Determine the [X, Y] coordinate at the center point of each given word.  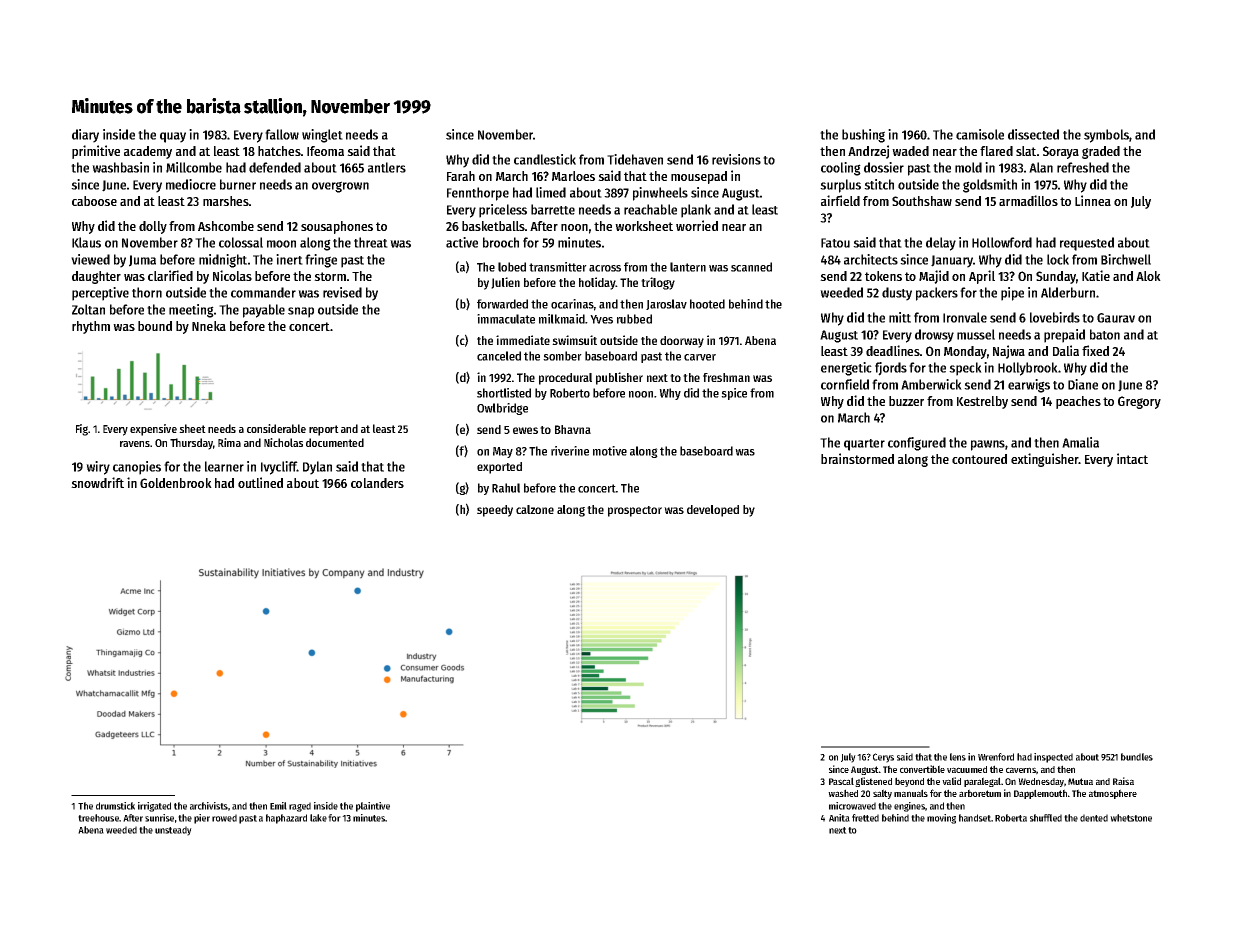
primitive [96, 152]
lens [958, 757]
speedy [495, 511]
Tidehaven [635, 159]
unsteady [173, 831]
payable [264, 311]
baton [1105, 334]
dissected [1033, 134]
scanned [751, 267]
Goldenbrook [176, 483]
